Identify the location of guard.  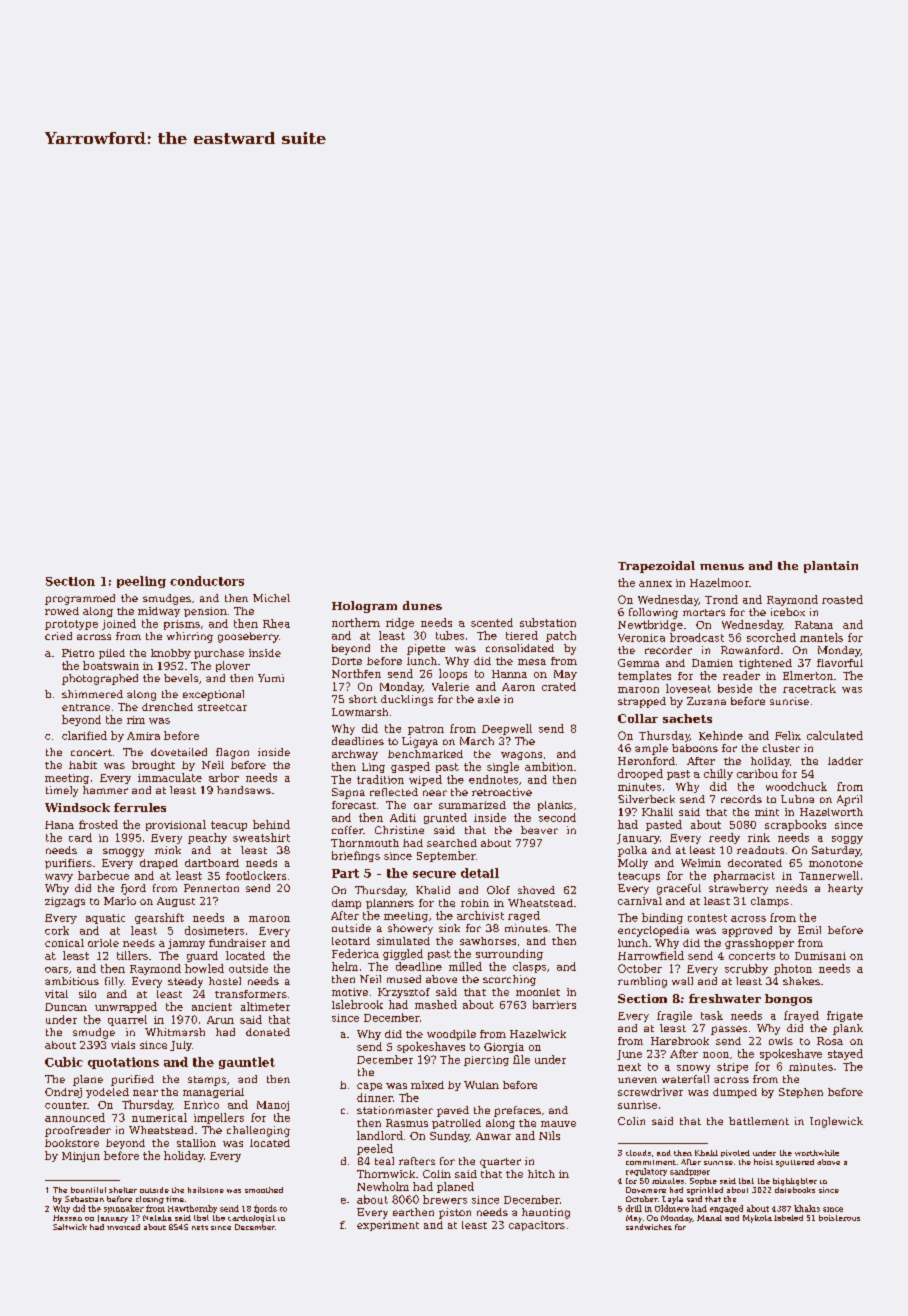
(202, 956).
